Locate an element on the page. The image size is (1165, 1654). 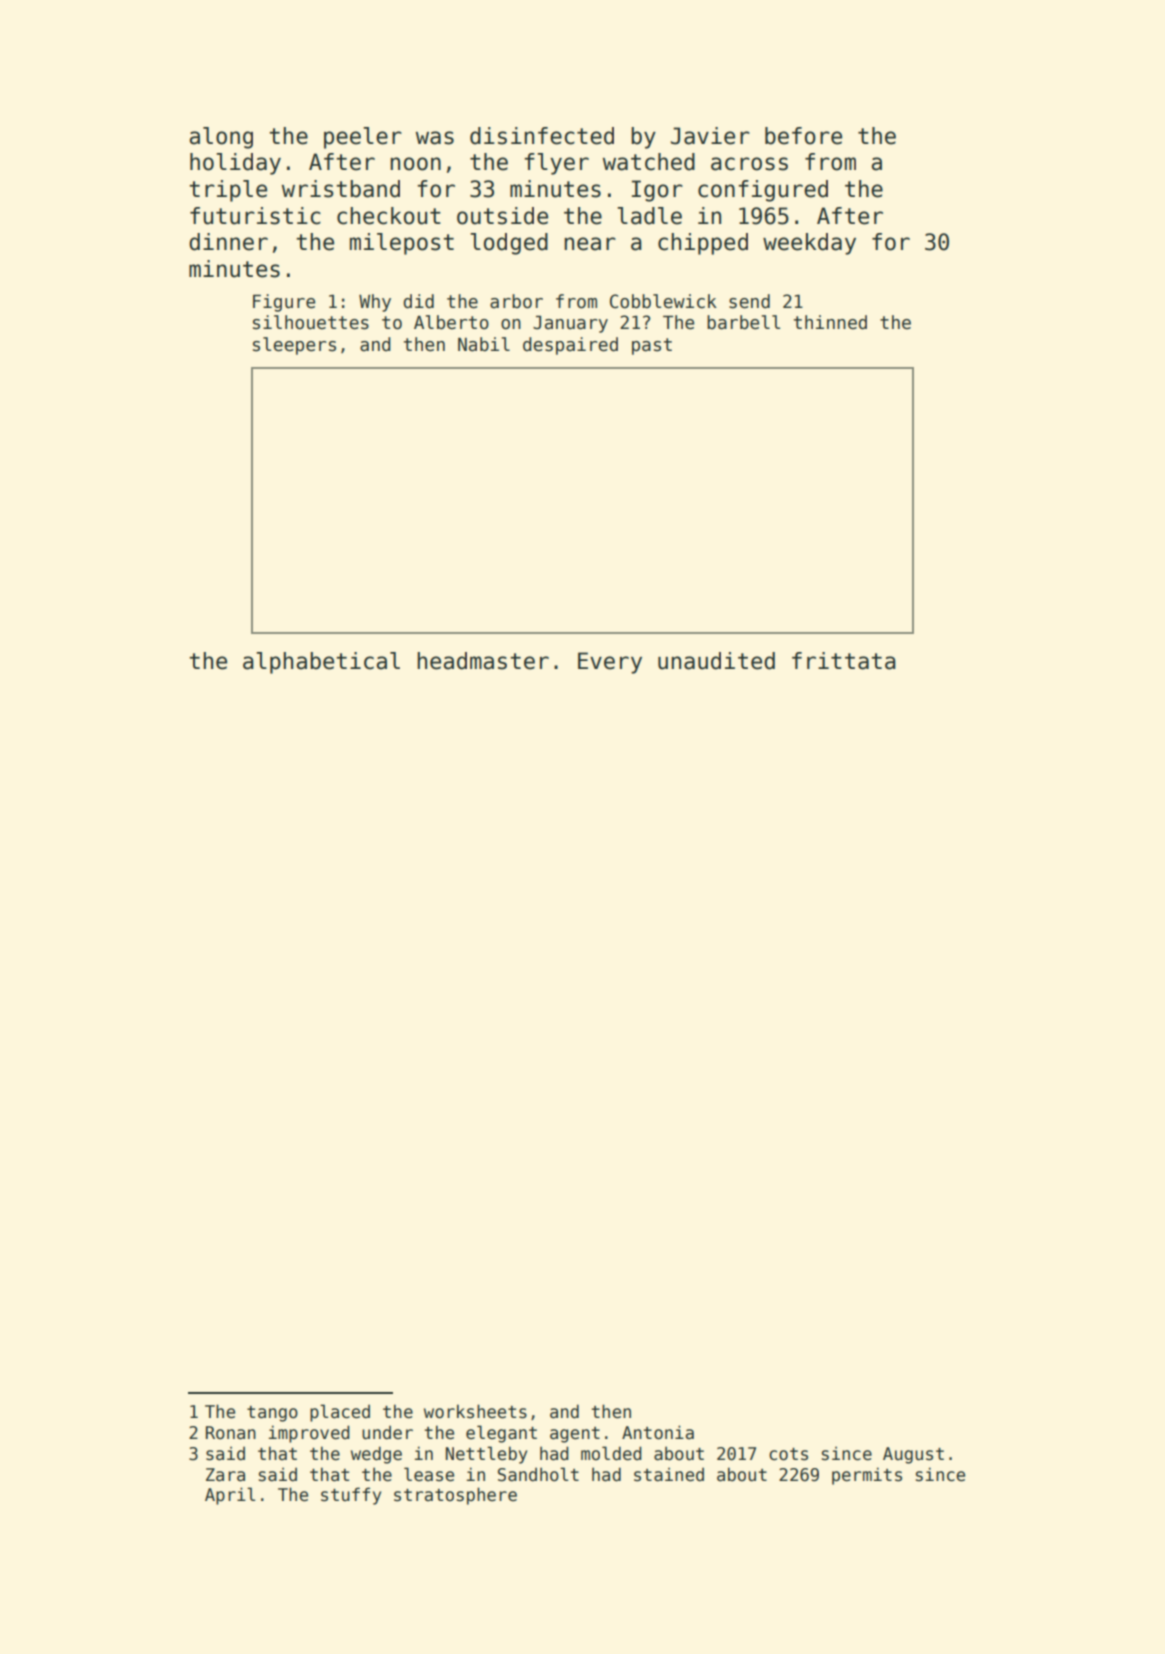
futuristic is located at coordinates (255, 216).
